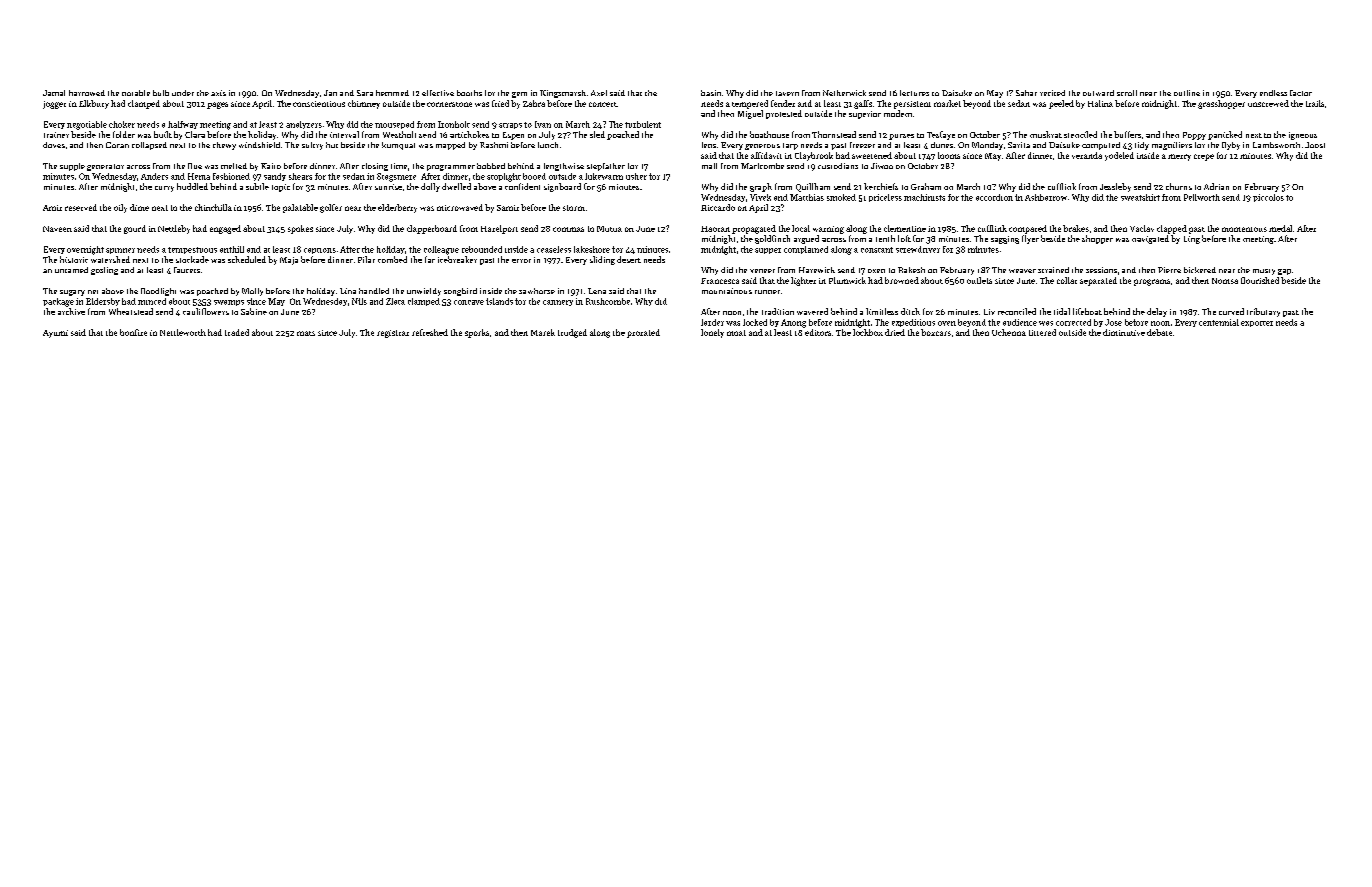  What do you see at coordinates (1301, 93) in the document?
I see `factor` at bounding box center [1301, 93].
